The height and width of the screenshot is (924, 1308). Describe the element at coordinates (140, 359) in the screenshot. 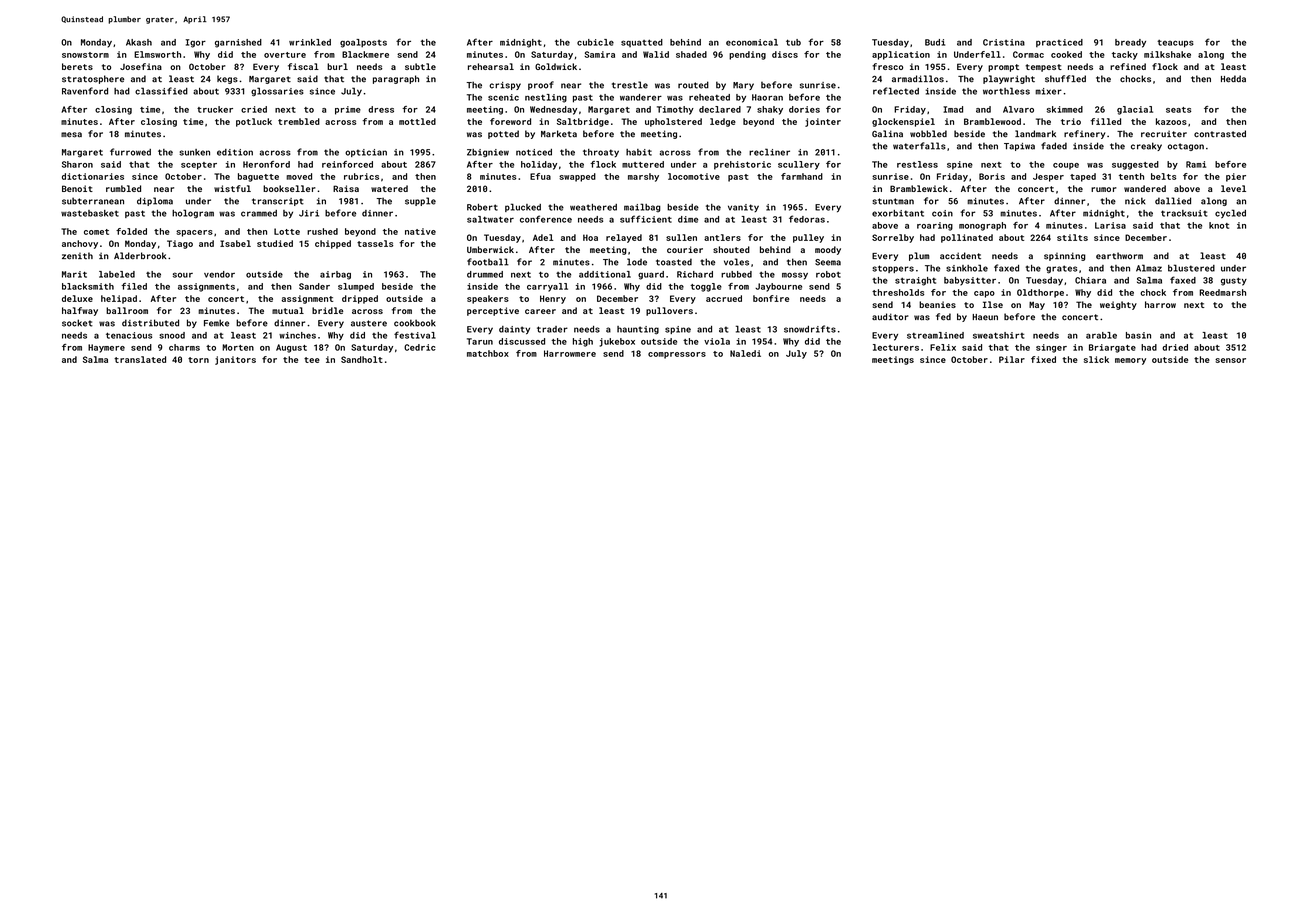

I see `translated` at that location.
